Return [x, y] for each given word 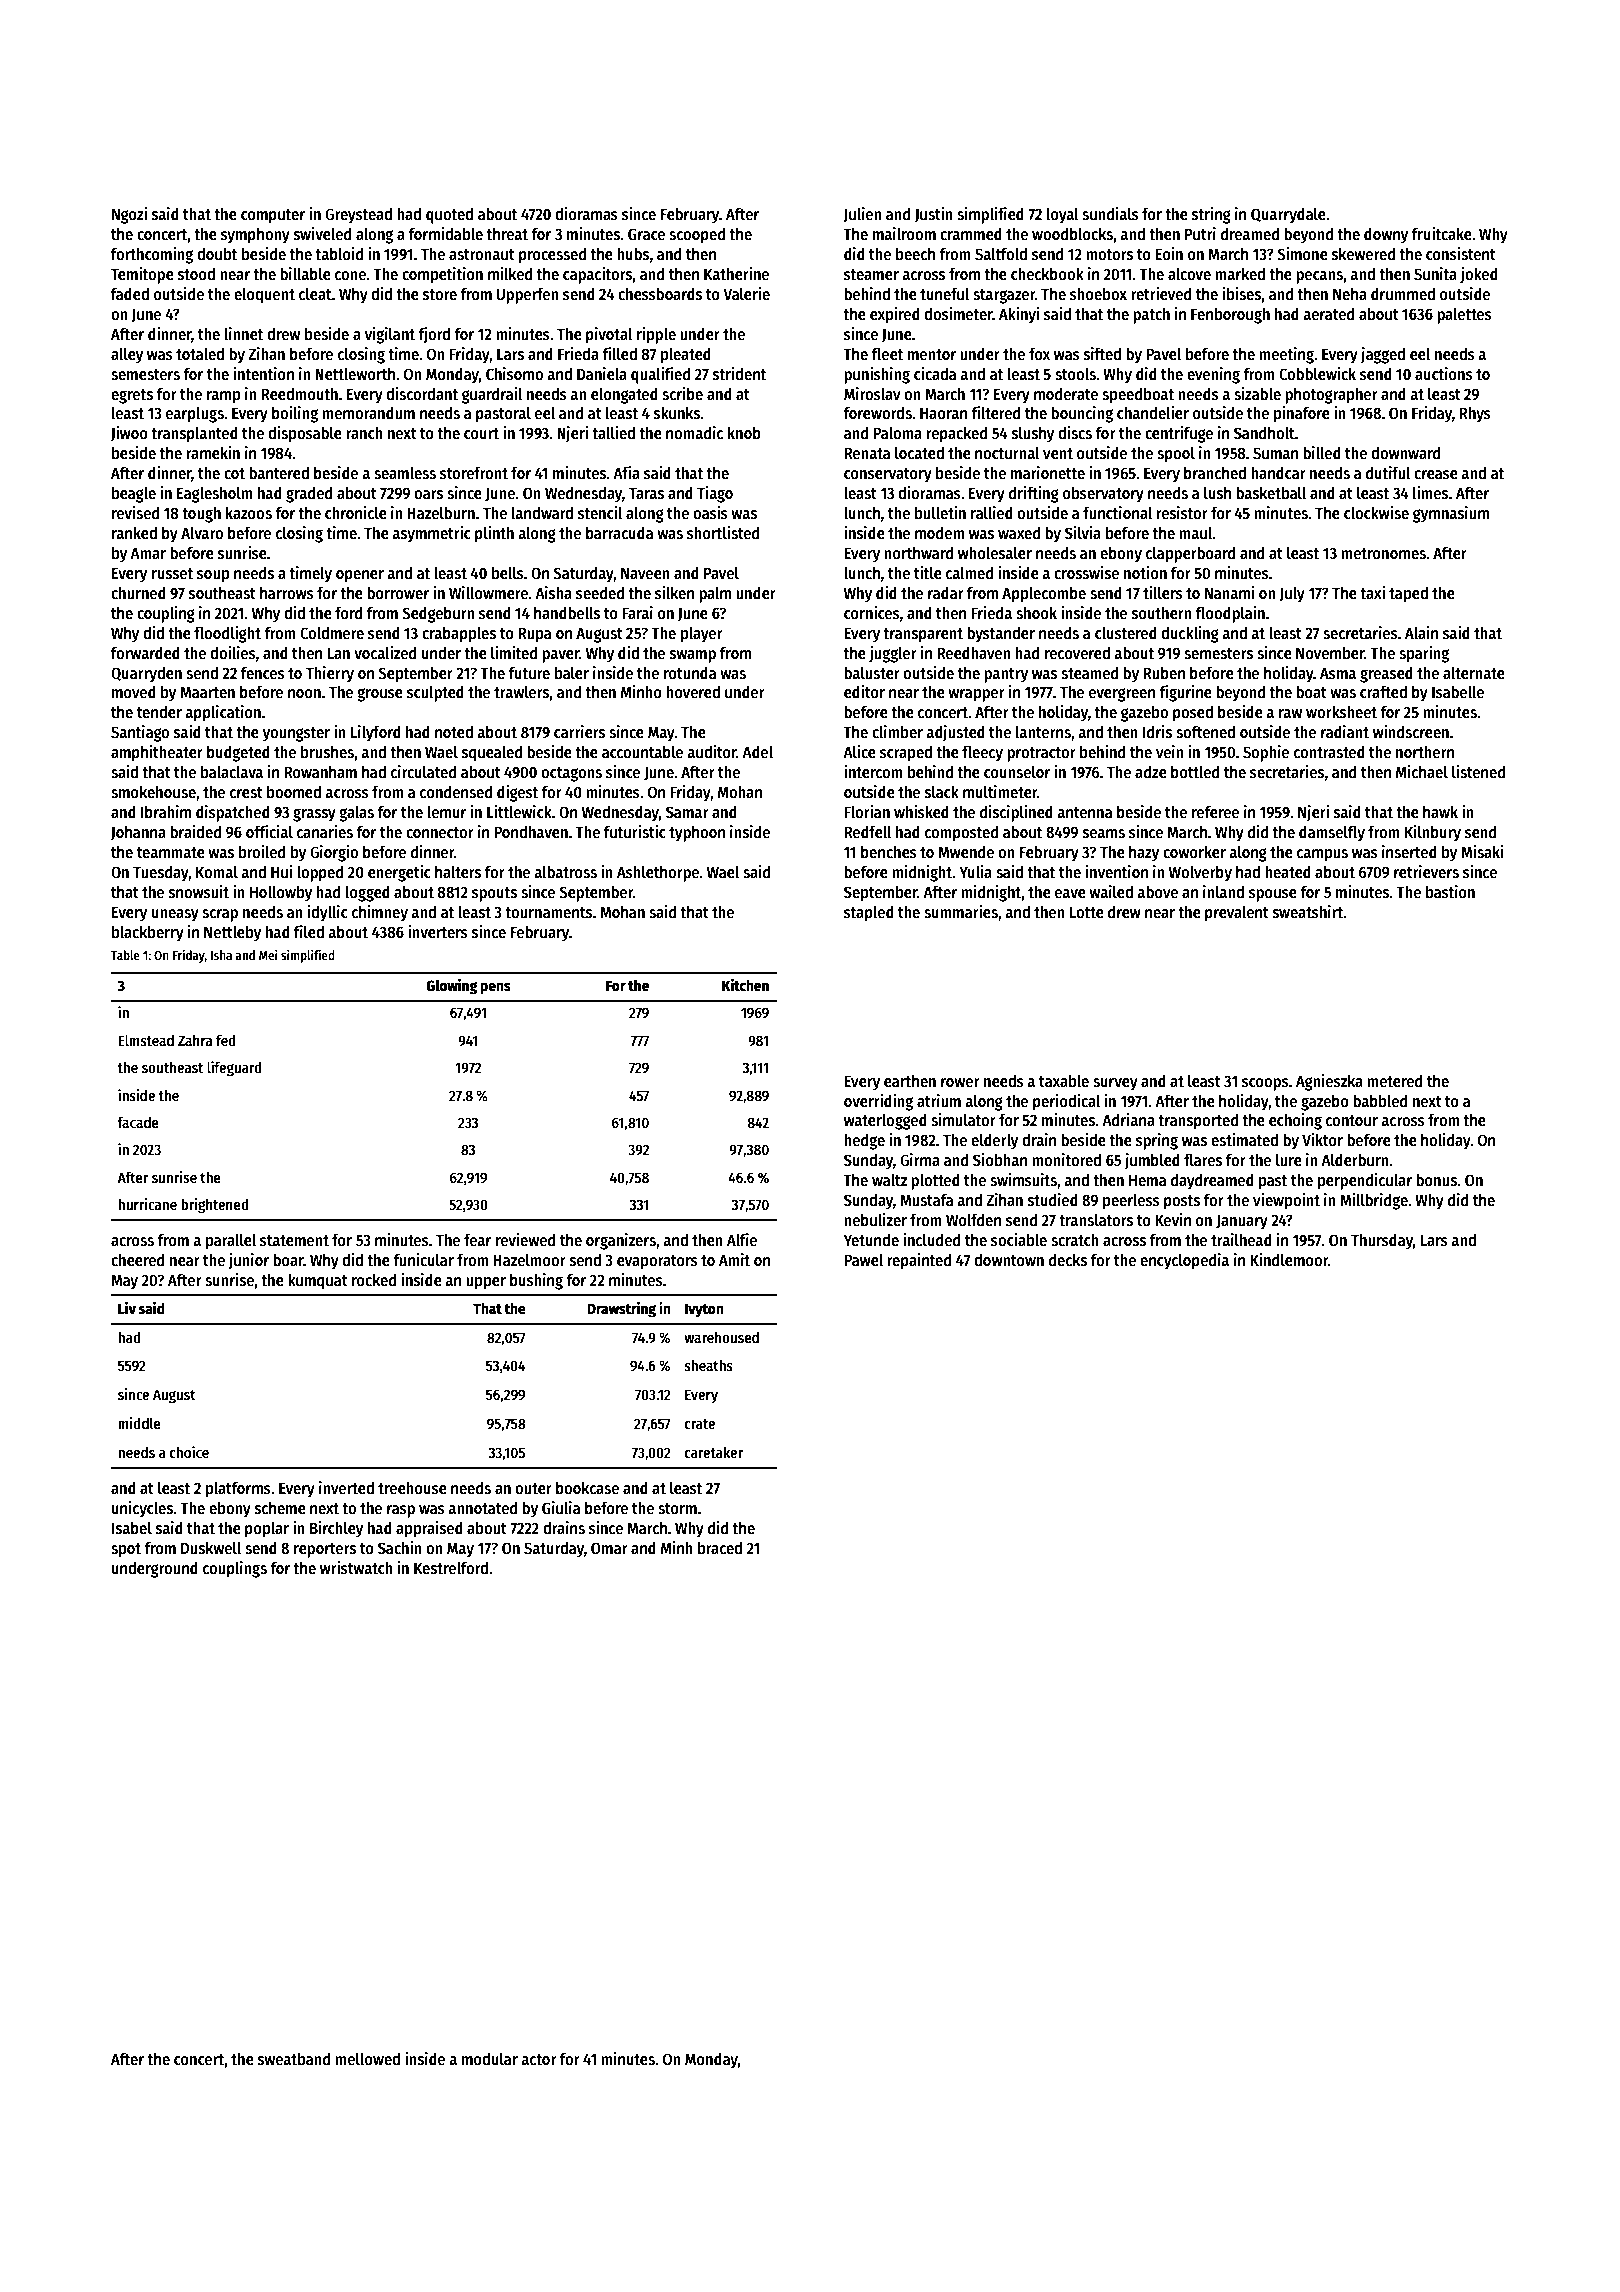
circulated [423, 771]
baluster [872, 673]
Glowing [452, 987]
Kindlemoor [1289, 1259]
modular [490, 2058]
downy [1386, 235]
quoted [449, 215]
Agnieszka [1329, 1082]
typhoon [697, 833]
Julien [862, 215]
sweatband [294, 2058]
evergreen [1122, 695]
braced [720, 1547]
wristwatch [356, 1567]
